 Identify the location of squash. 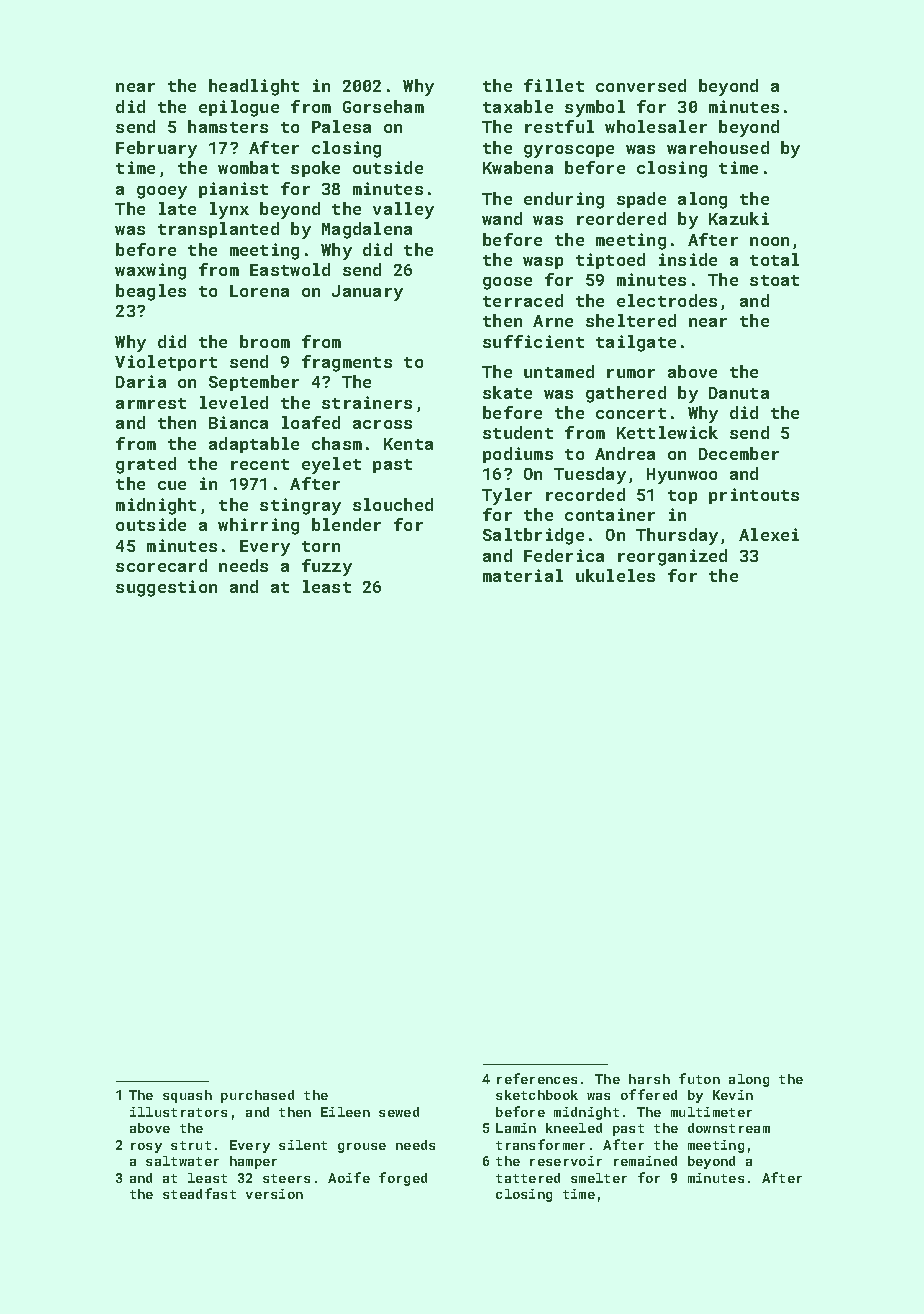
(187, 1096).
